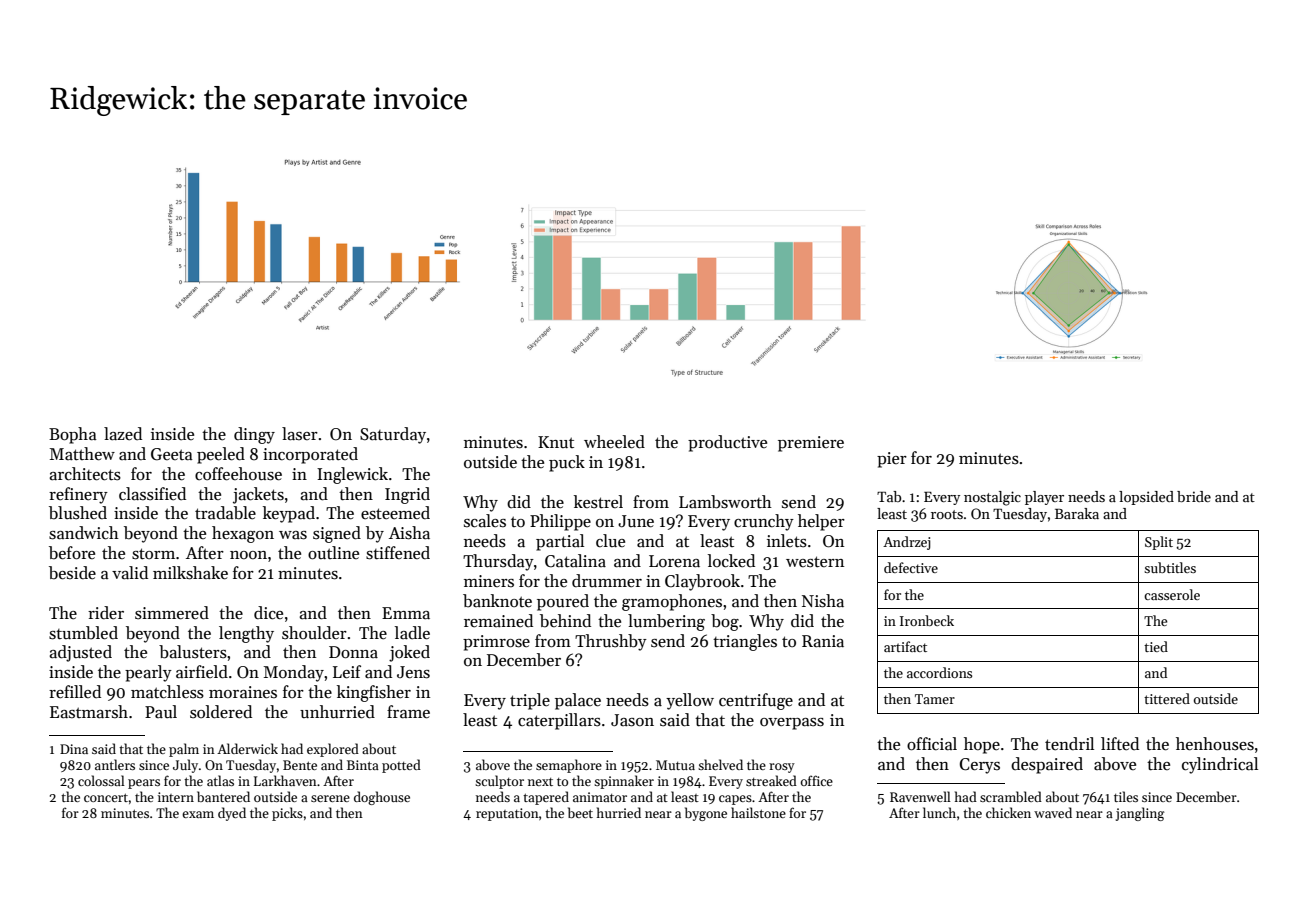 The image size is (1308, 924). I want to click on Nisha, so click(823, 601).
